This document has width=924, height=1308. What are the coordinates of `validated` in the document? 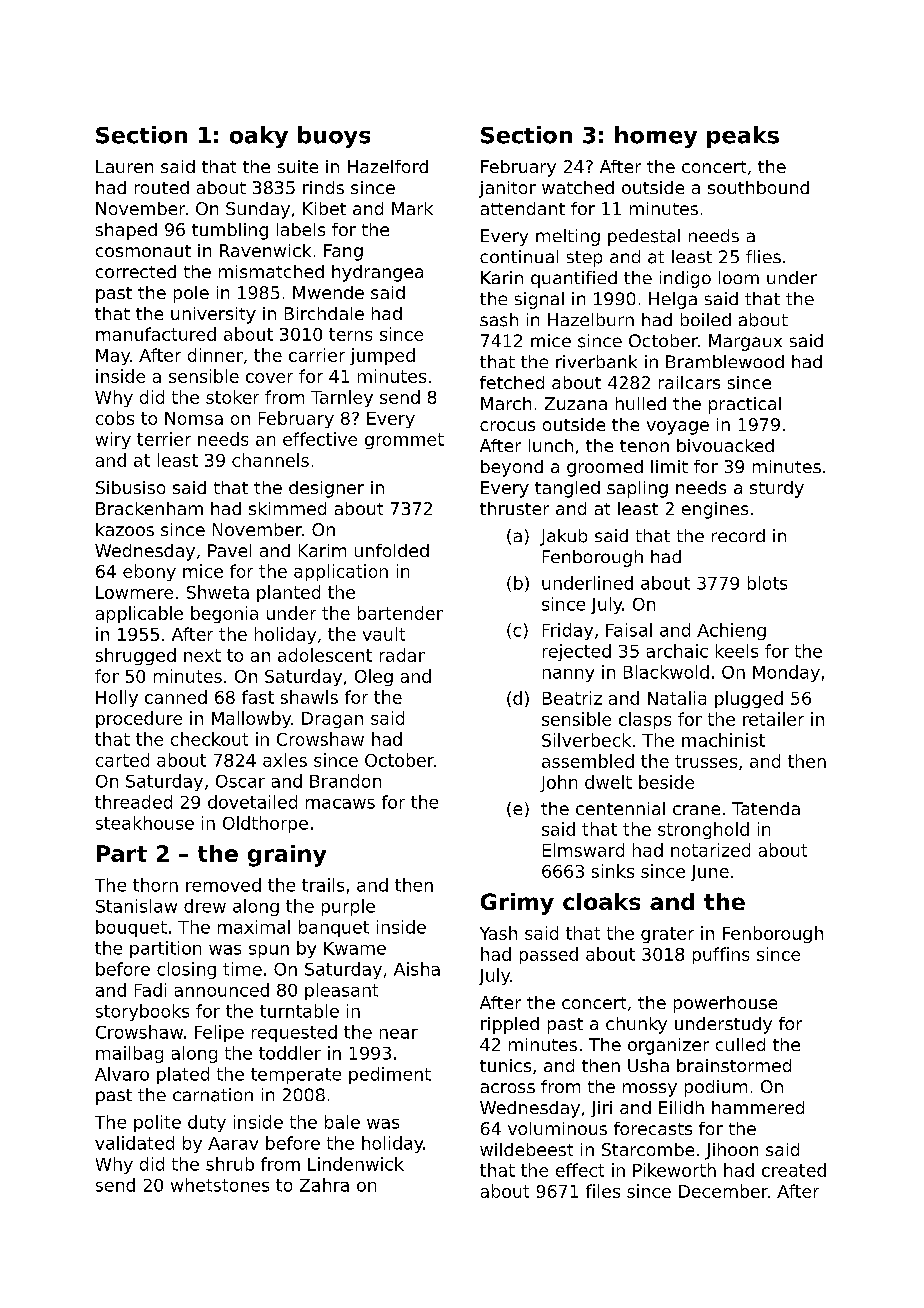 It's located at (134, 1143).
